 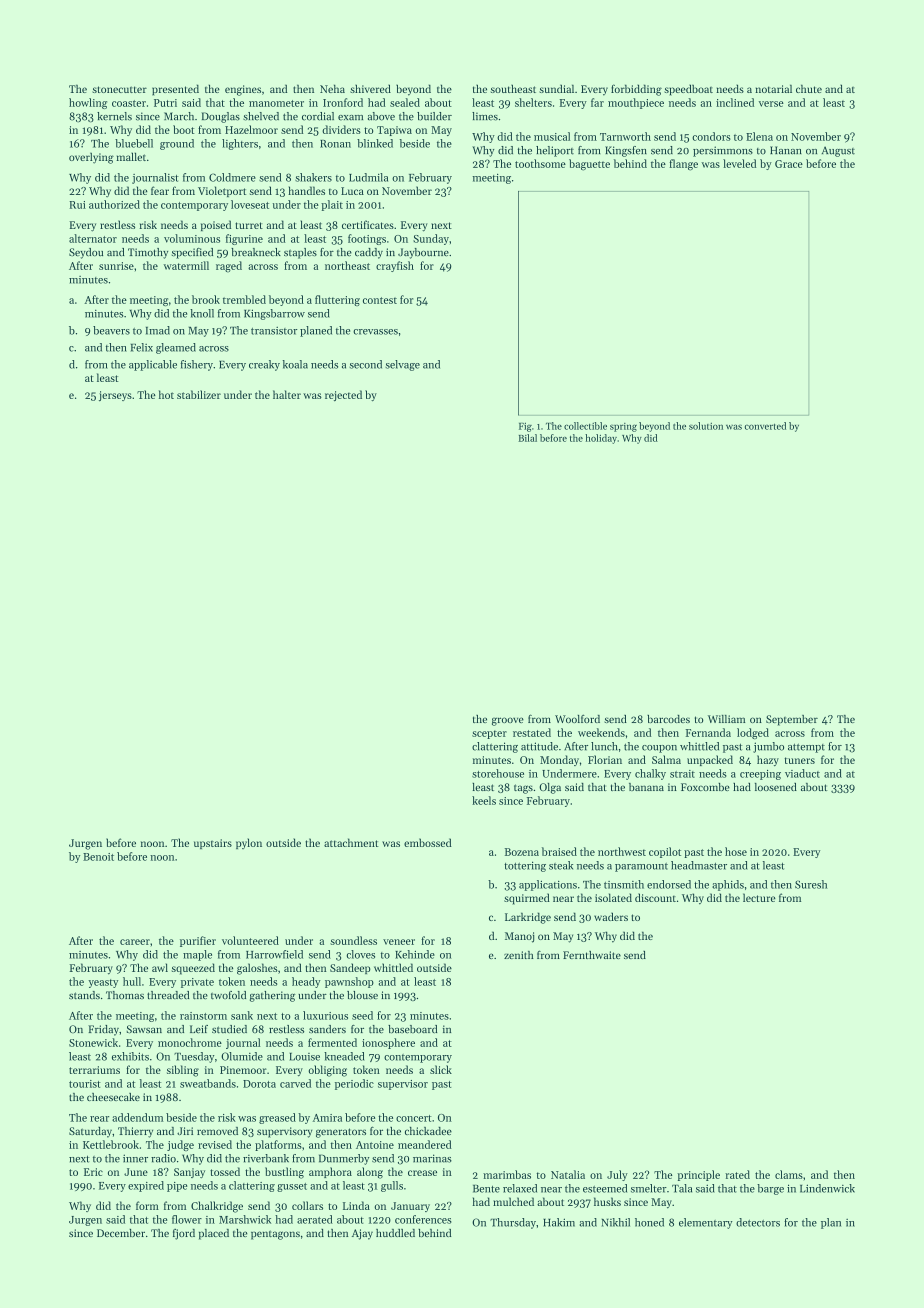 I want to click on fishery, so click(x=197, y=365).
